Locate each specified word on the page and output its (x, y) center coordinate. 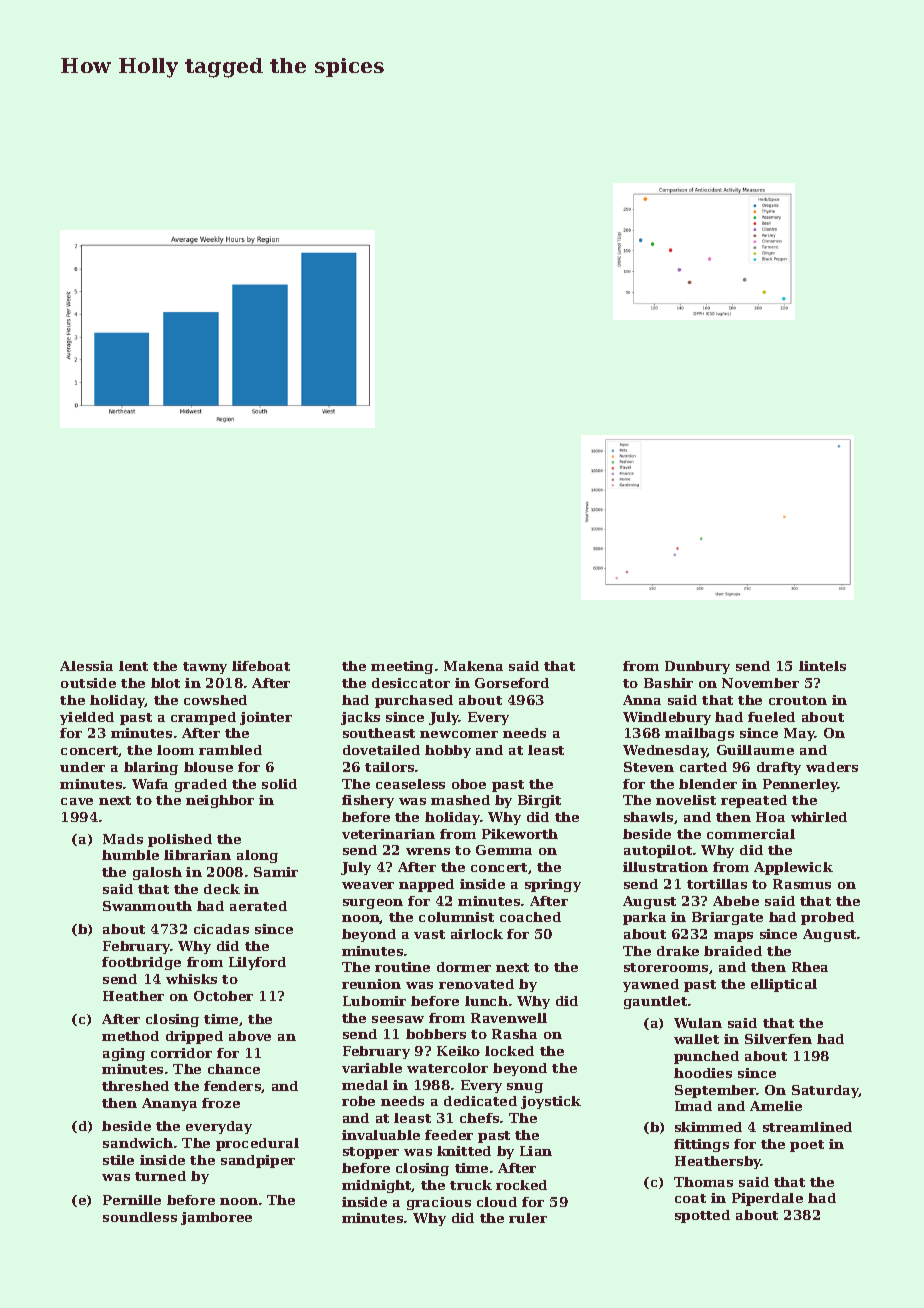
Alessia (86, 666)
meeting (402, 667)
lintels (822, 666)
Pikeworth (520, 834)
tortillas (717, 884)
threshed (135, 1086)
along (257, 856)
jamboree (216, 1218)
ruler (528, 1218)
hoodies (703, 1073)
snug (525, 1088)
